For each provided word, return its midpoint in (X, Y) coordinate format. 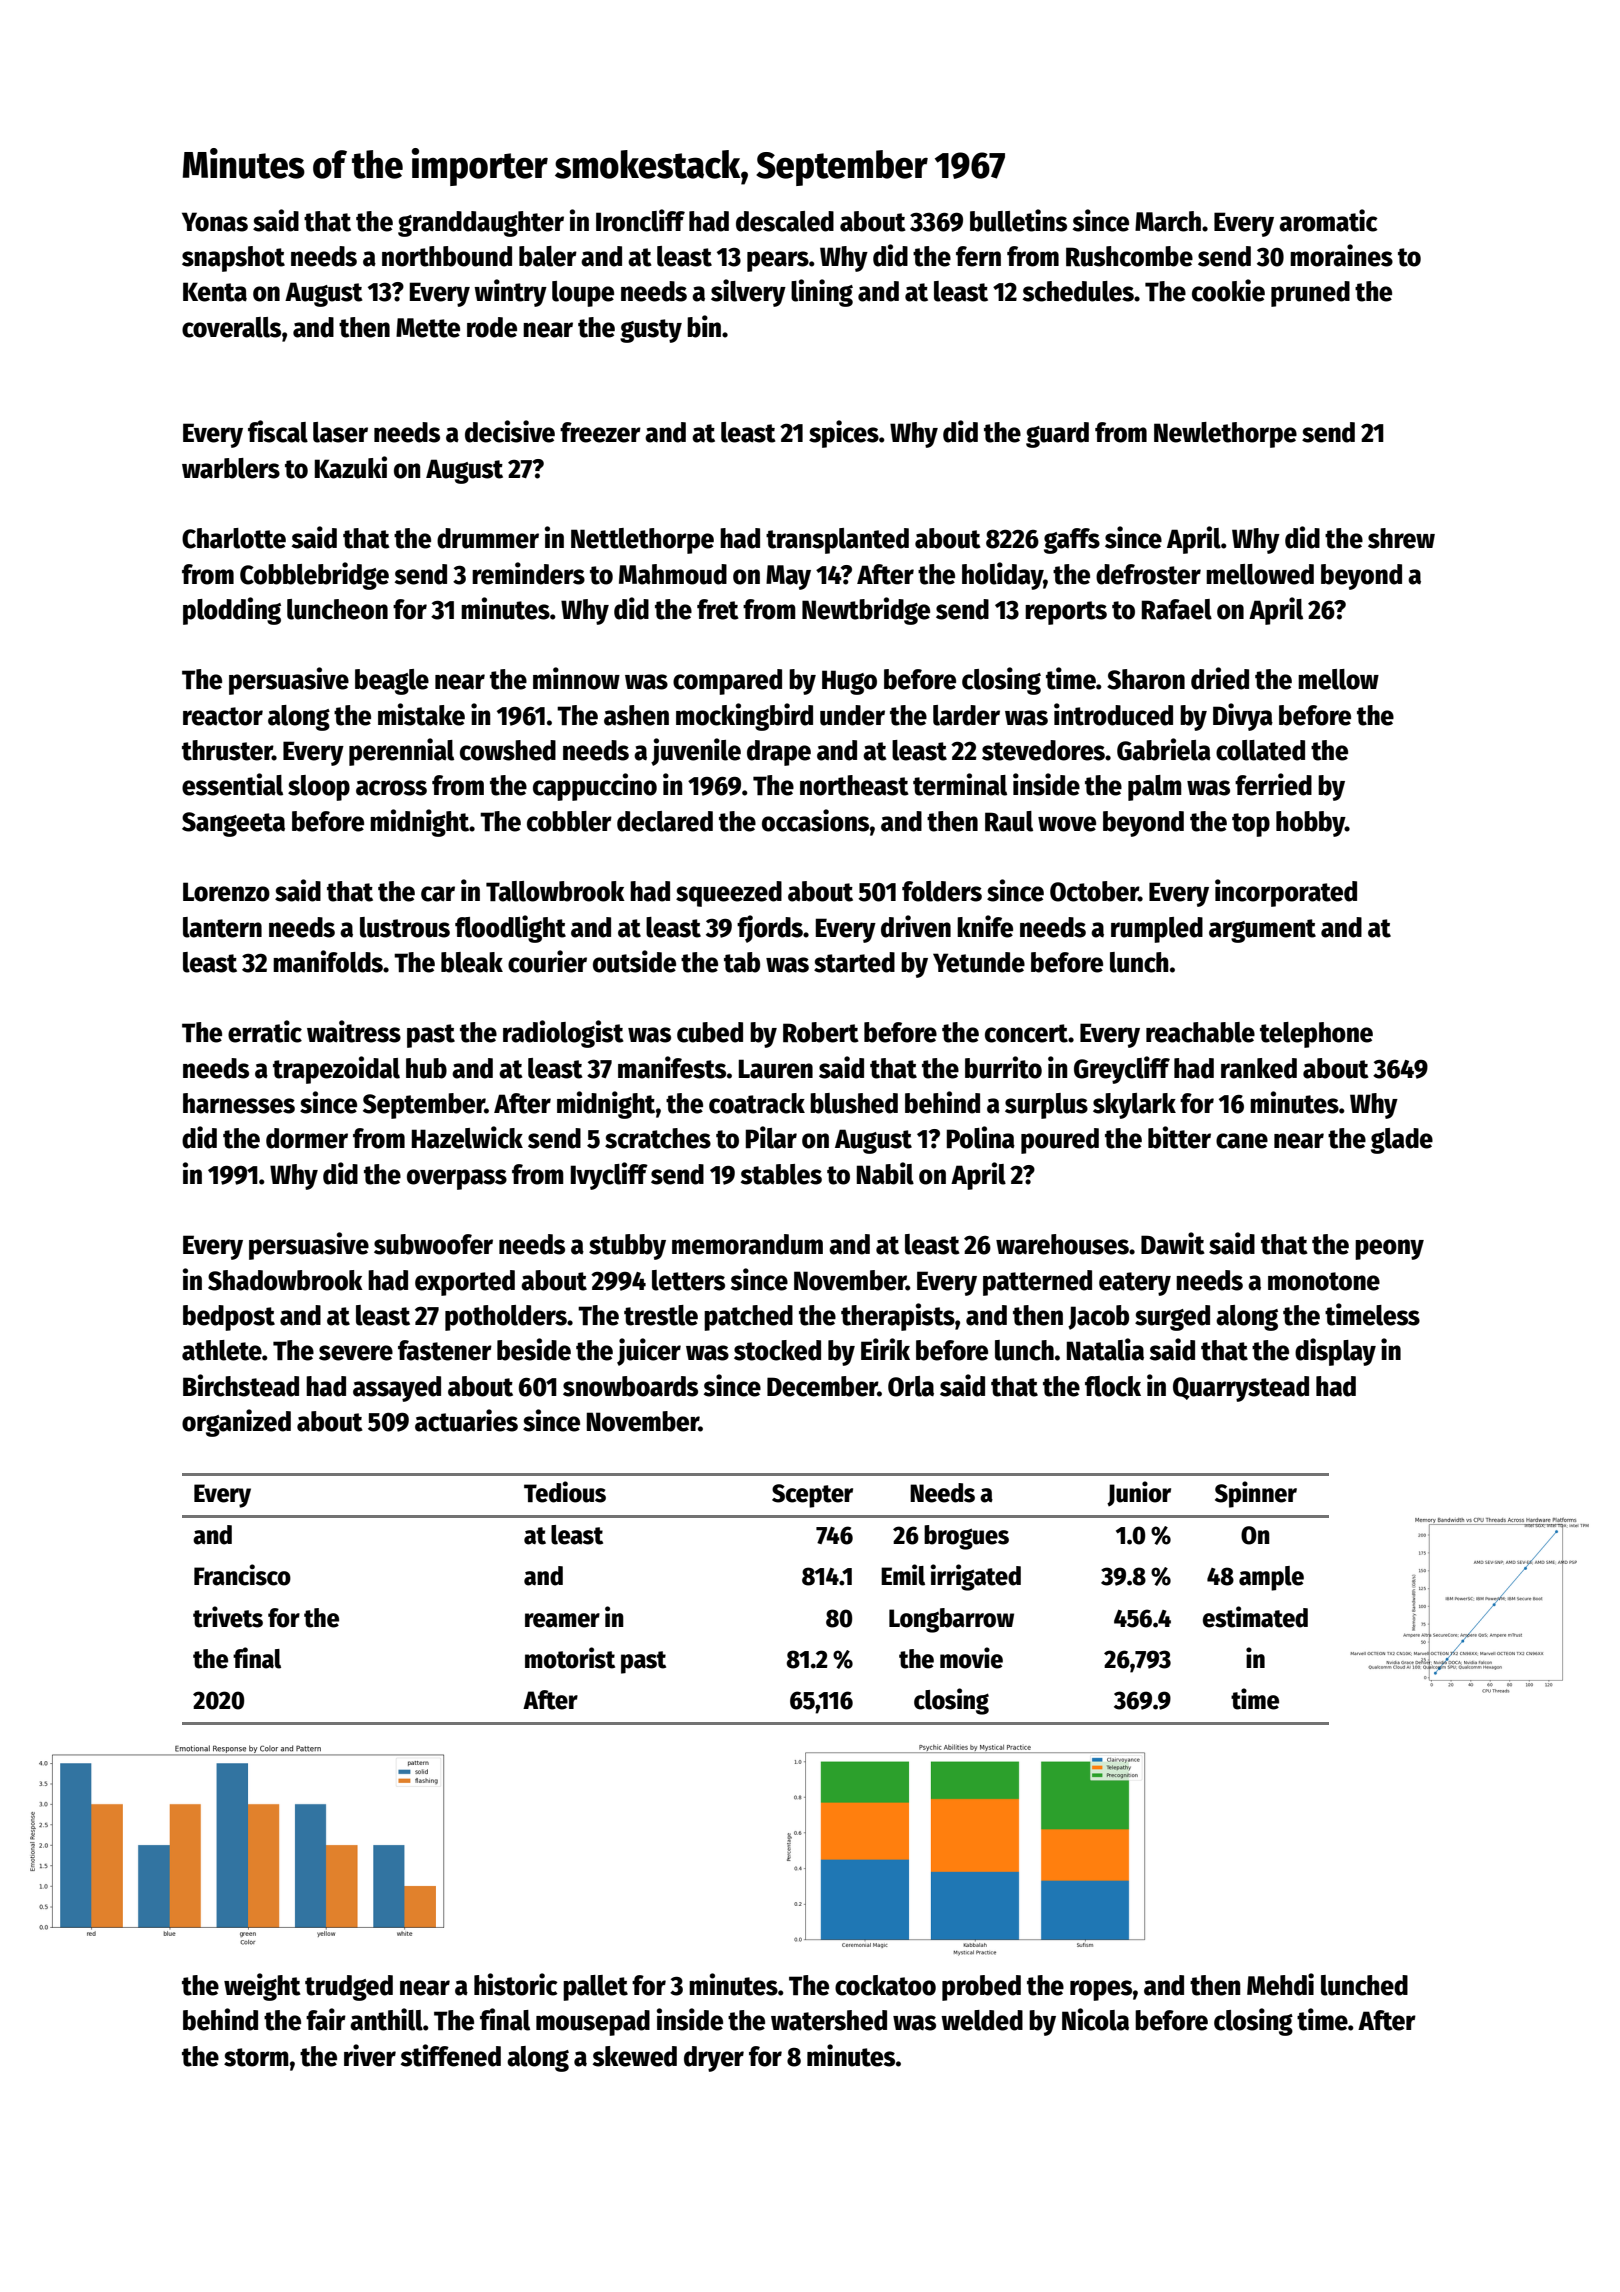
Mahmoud (673, 574)
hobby (1310, 824)
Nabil (885, 1173)
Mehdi (1280, 1984)
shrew (1401, 538)
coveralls (231, 327)
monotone (1324, 1281)
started (854, 962)
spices (844, 434)
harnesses (239, 1103)
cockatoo (885, 1985)
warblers (231, 468)
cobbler (569, 821)
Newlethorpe (1225, 435)
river (370, 2055)
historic (516, 1984)
